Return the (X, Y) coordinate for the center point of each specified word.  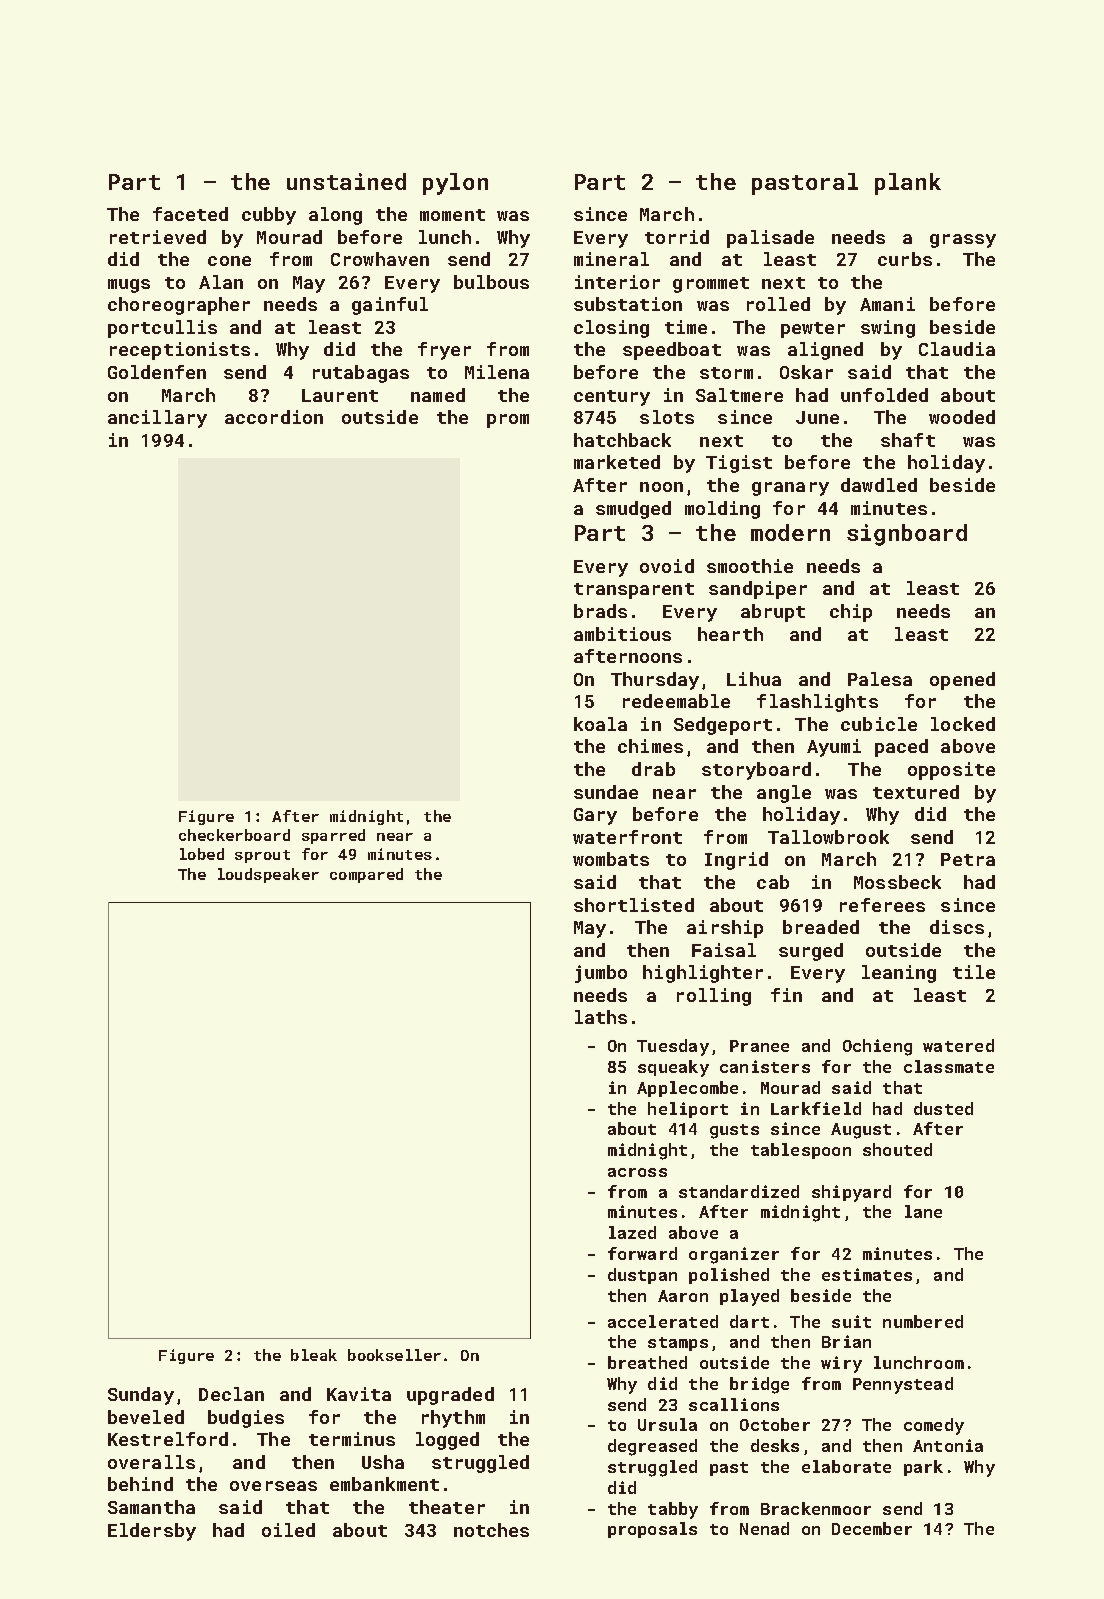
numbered (923, 1321)
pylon (455, 184)
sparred (333, 836)
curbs (905, 259)
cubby (269, 216)
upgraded (450, 1396)
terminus (352, 1439)
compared (366, 875)
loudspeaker (268, 875)
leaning (899, 974)
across (637, 1172)
